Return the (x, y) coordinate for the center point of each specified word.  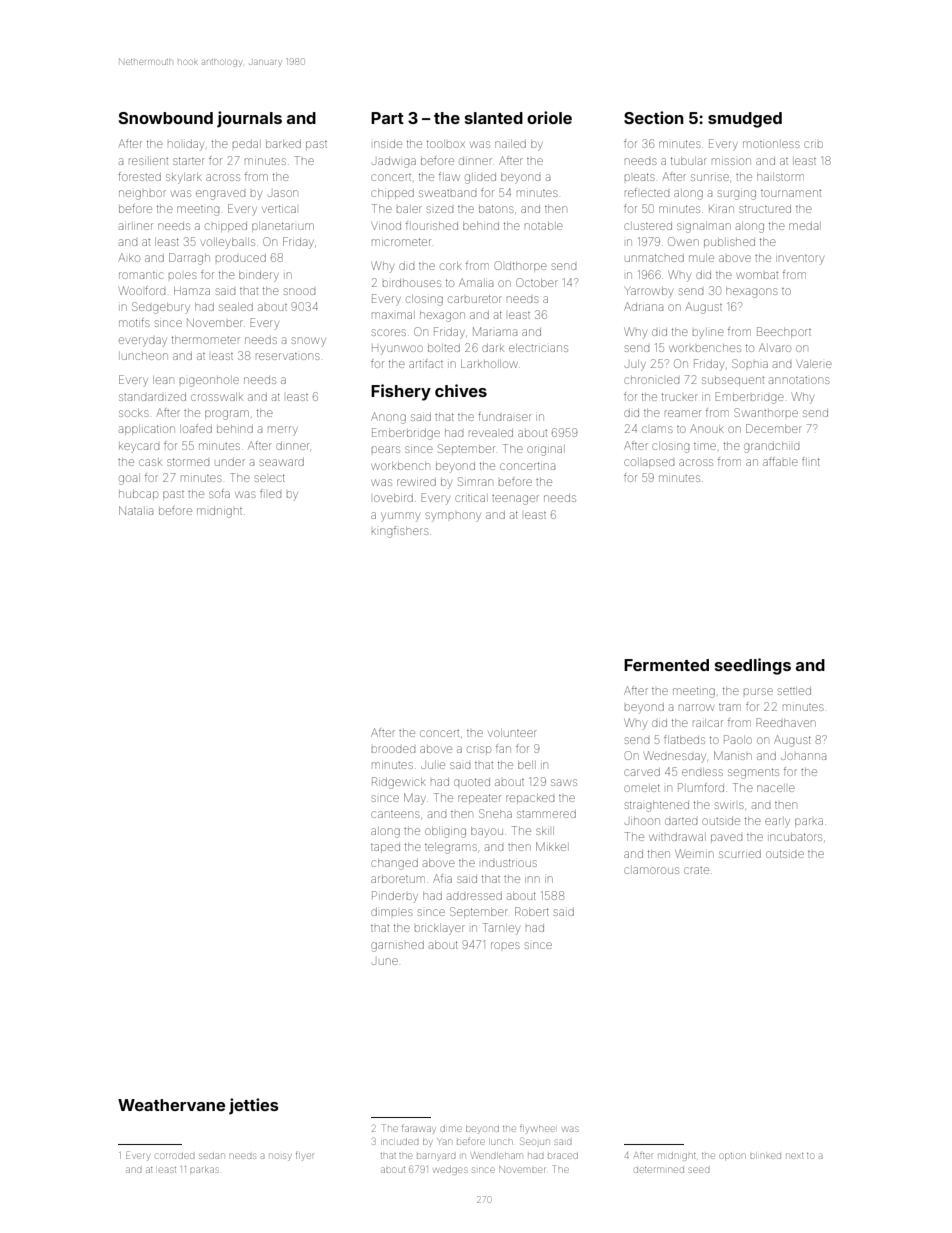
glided (480, 179)
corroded (174, 1155)
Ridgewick (399, 783)
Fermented (666, 665)
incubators (796, 837)
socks (133, 413)
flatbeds (684, 739)
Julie (433, 765)
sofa (219, 493)
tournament (791, 193)
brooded (393, 749)
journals (249, 119)
